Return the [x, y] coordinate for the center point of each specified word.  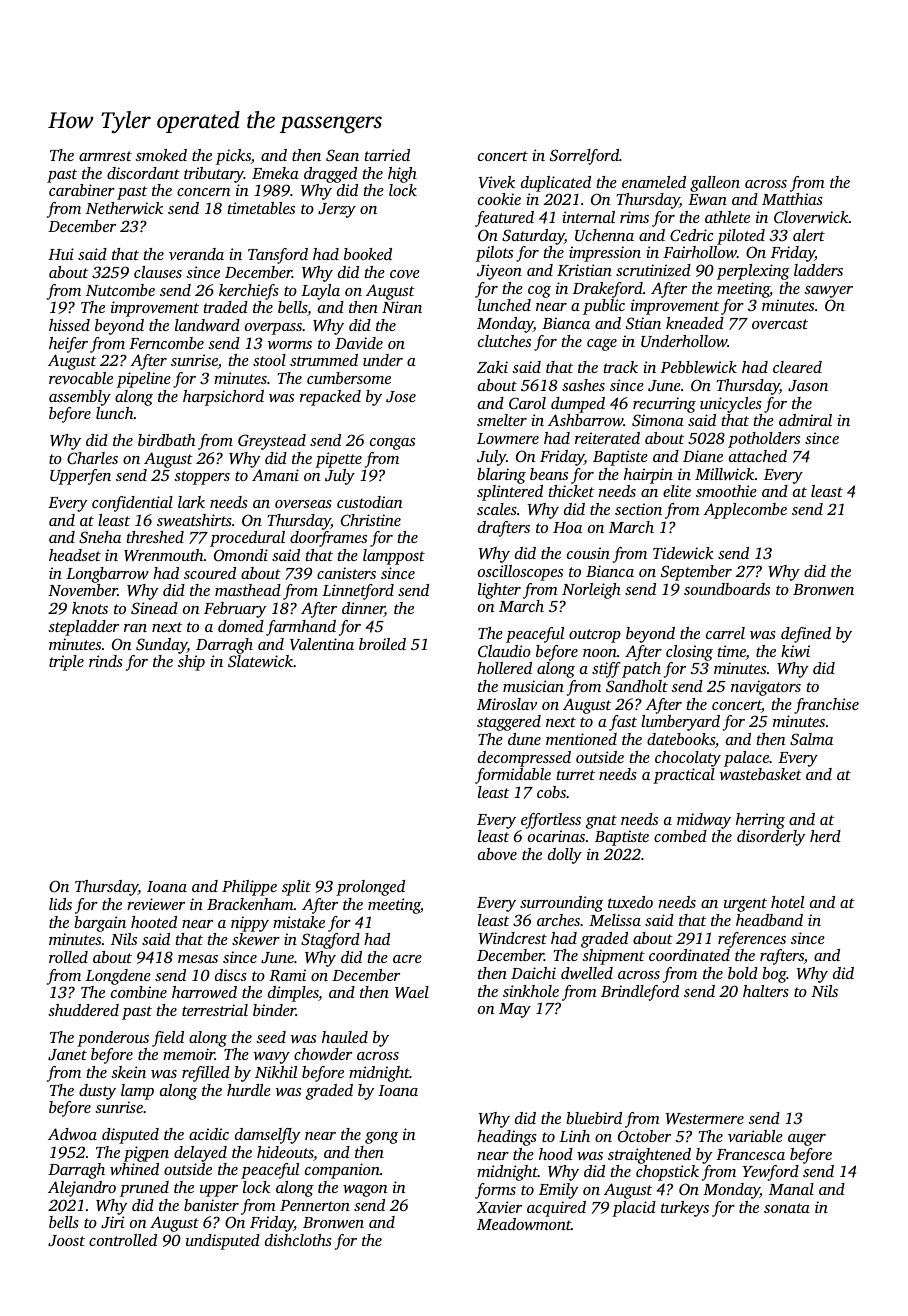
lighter [499, 591]
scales [497, 509]
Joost [66, 1241]
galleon [715, 184]
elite [677, 491]
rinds [106, 661]
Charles [92, 458]
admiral [805, 420]
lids [60, 904]
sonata [787, 1208]
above [497, 854]
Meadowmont [524, 1224]
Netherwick [124, 208]
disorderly [771, 838]
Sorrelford [584, 157]
